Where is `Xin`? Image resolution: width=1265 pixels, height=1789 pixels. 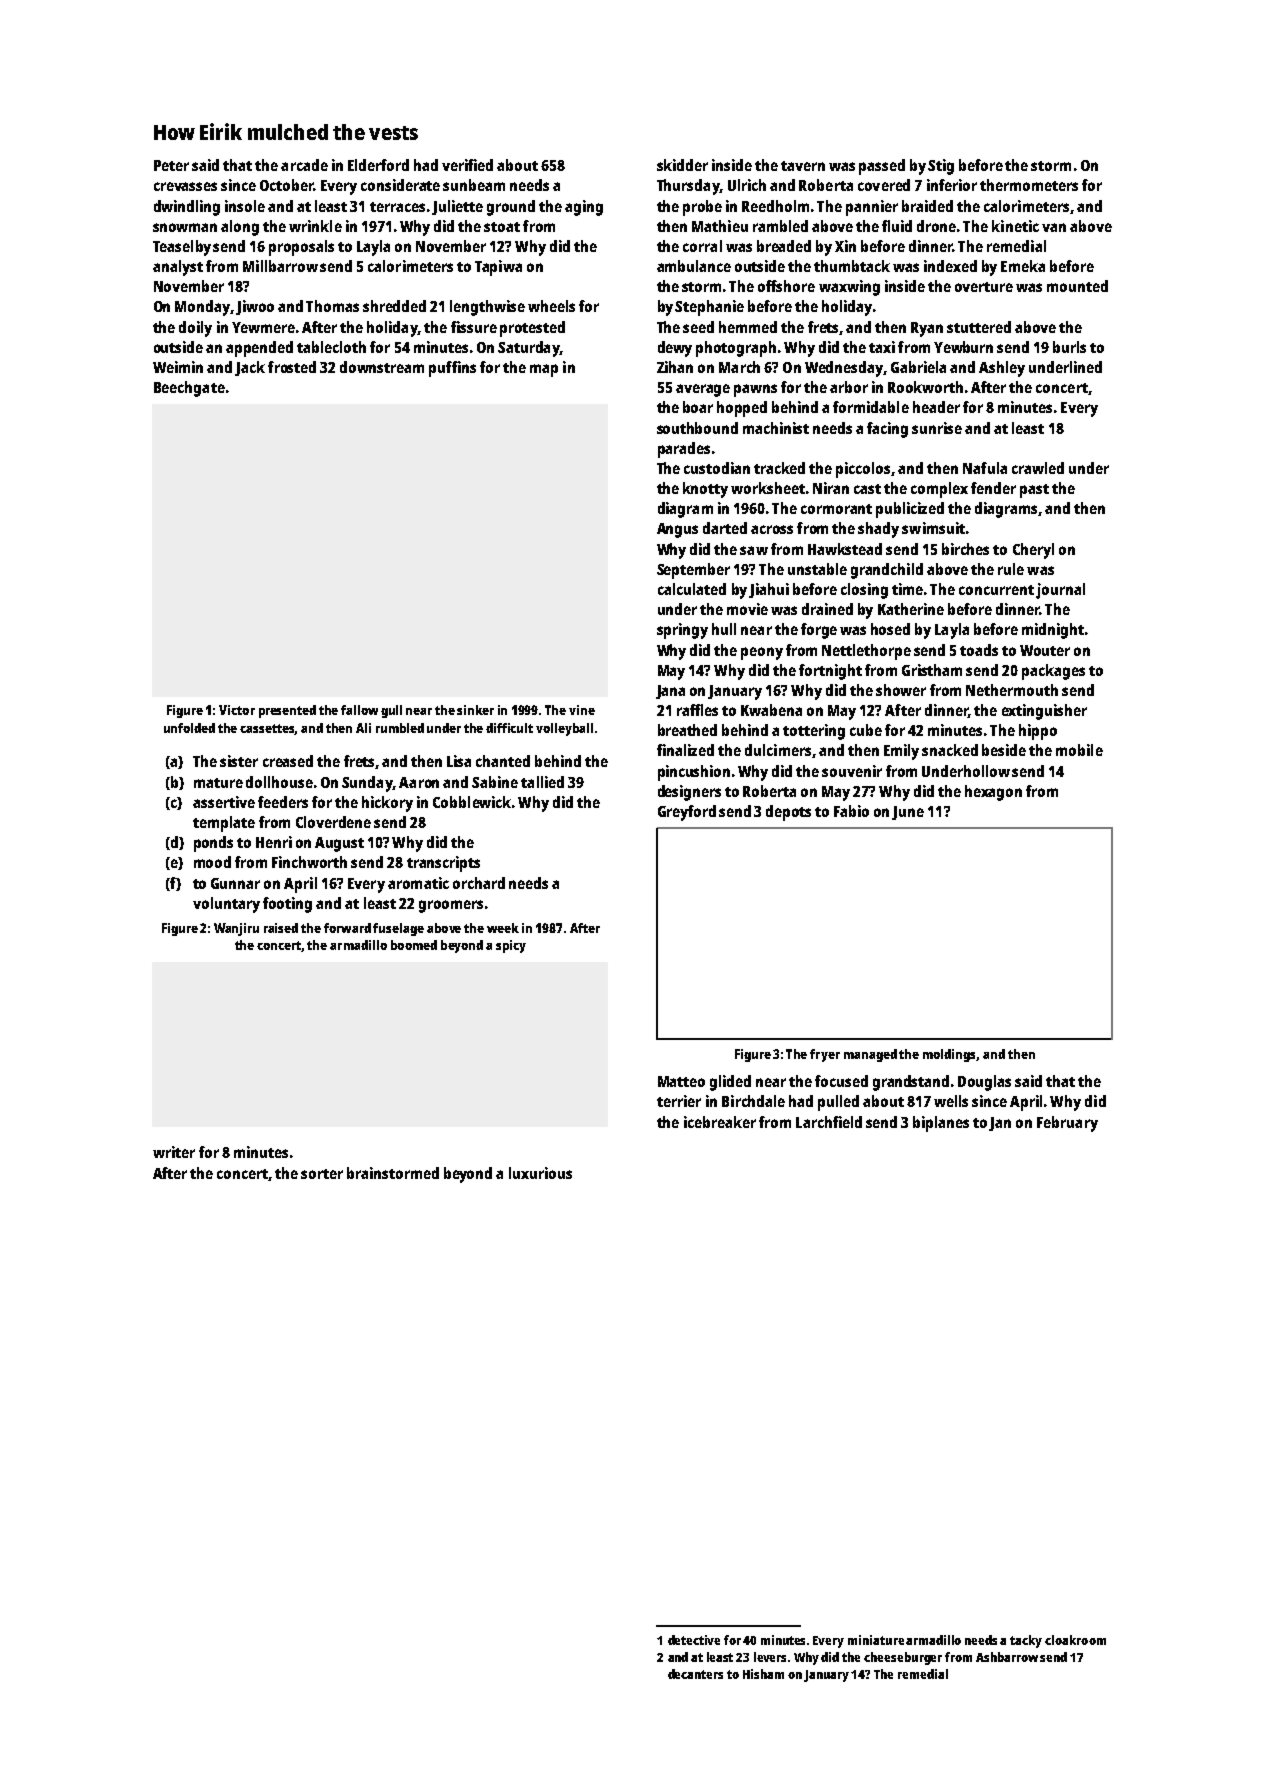 Xin is located at coordinates (845, 246).
